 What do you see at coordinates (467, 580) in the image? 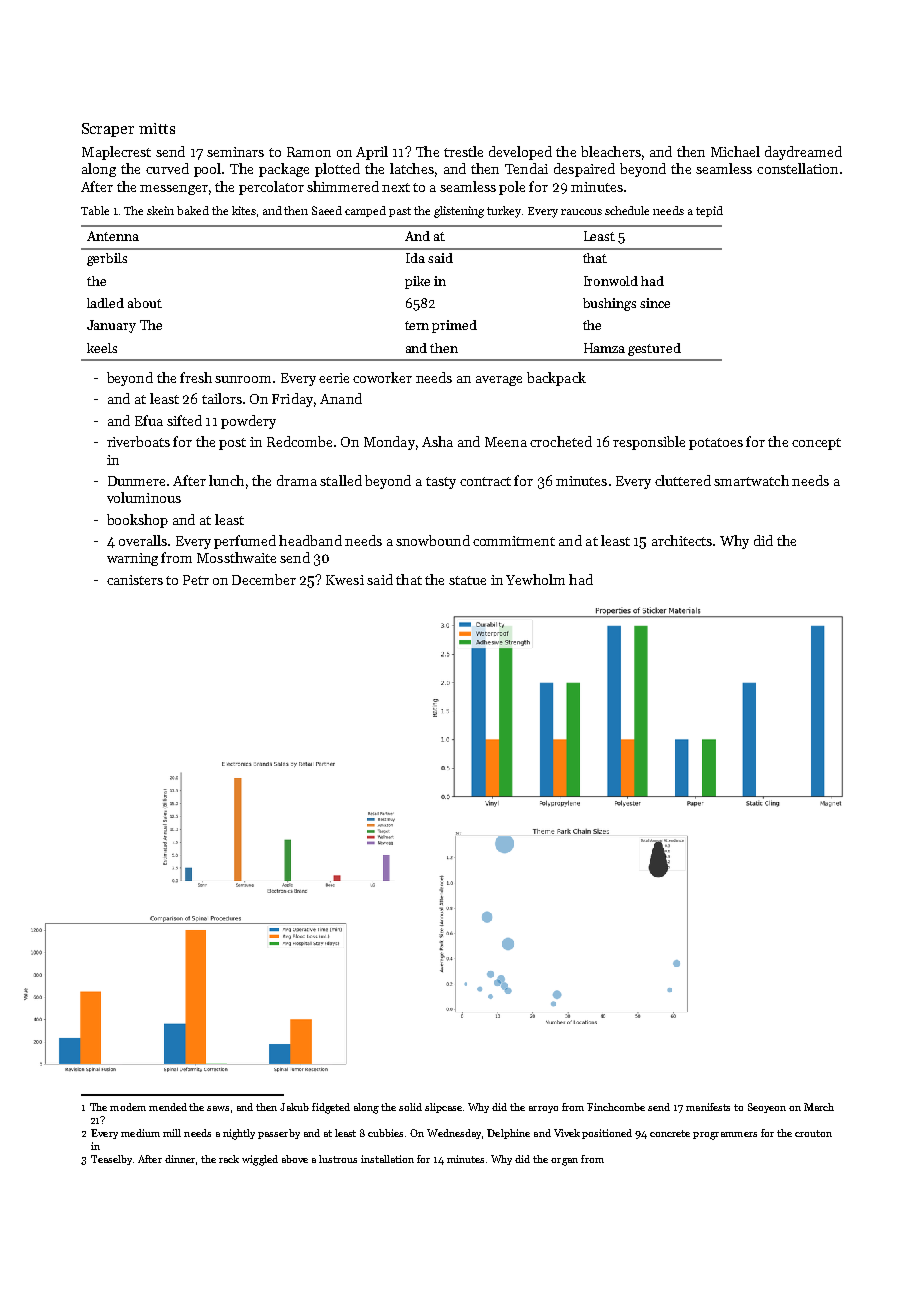
I see `statue` at bounding box center [467, 580].
